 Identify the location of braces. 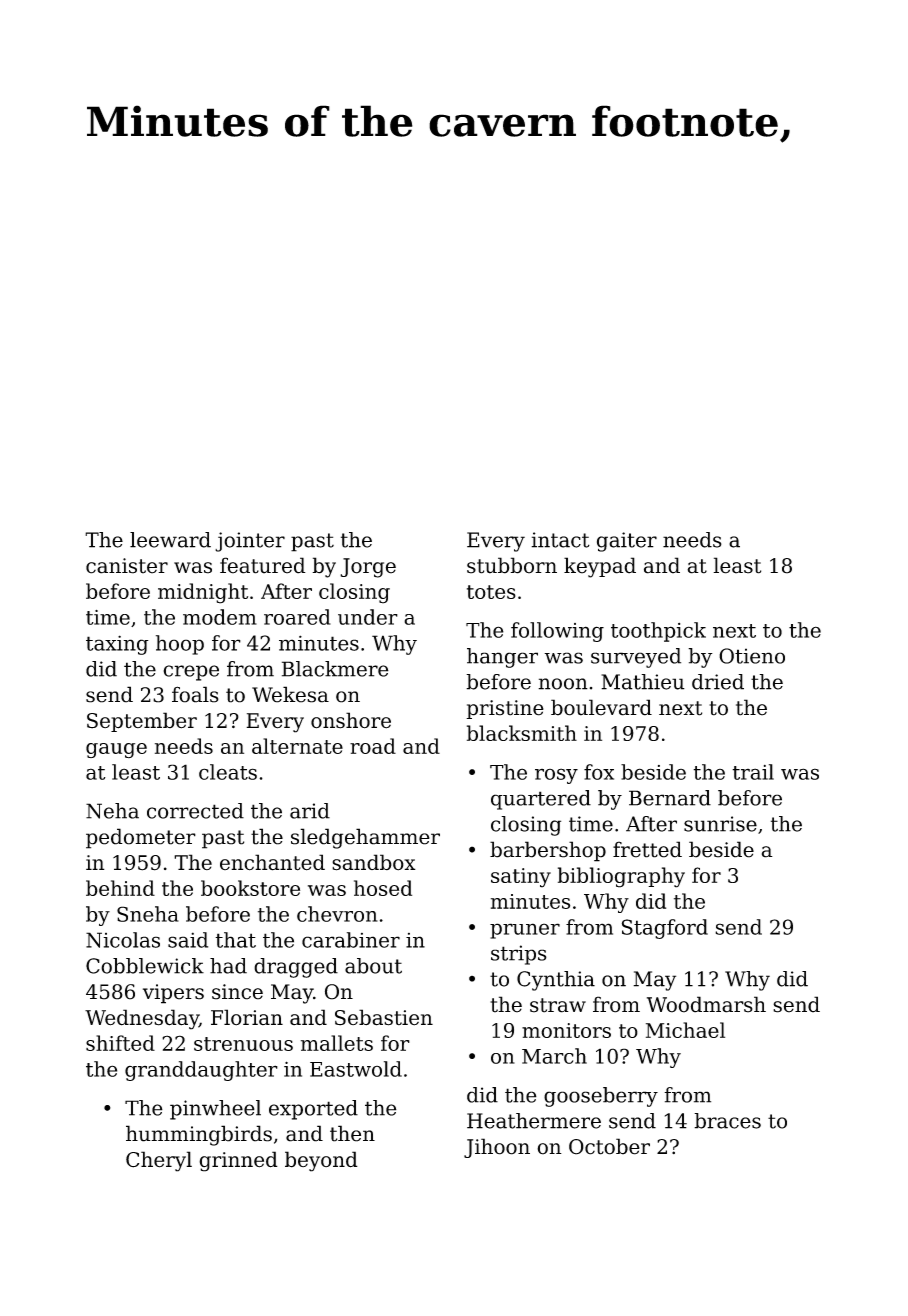
(727, 1121).
